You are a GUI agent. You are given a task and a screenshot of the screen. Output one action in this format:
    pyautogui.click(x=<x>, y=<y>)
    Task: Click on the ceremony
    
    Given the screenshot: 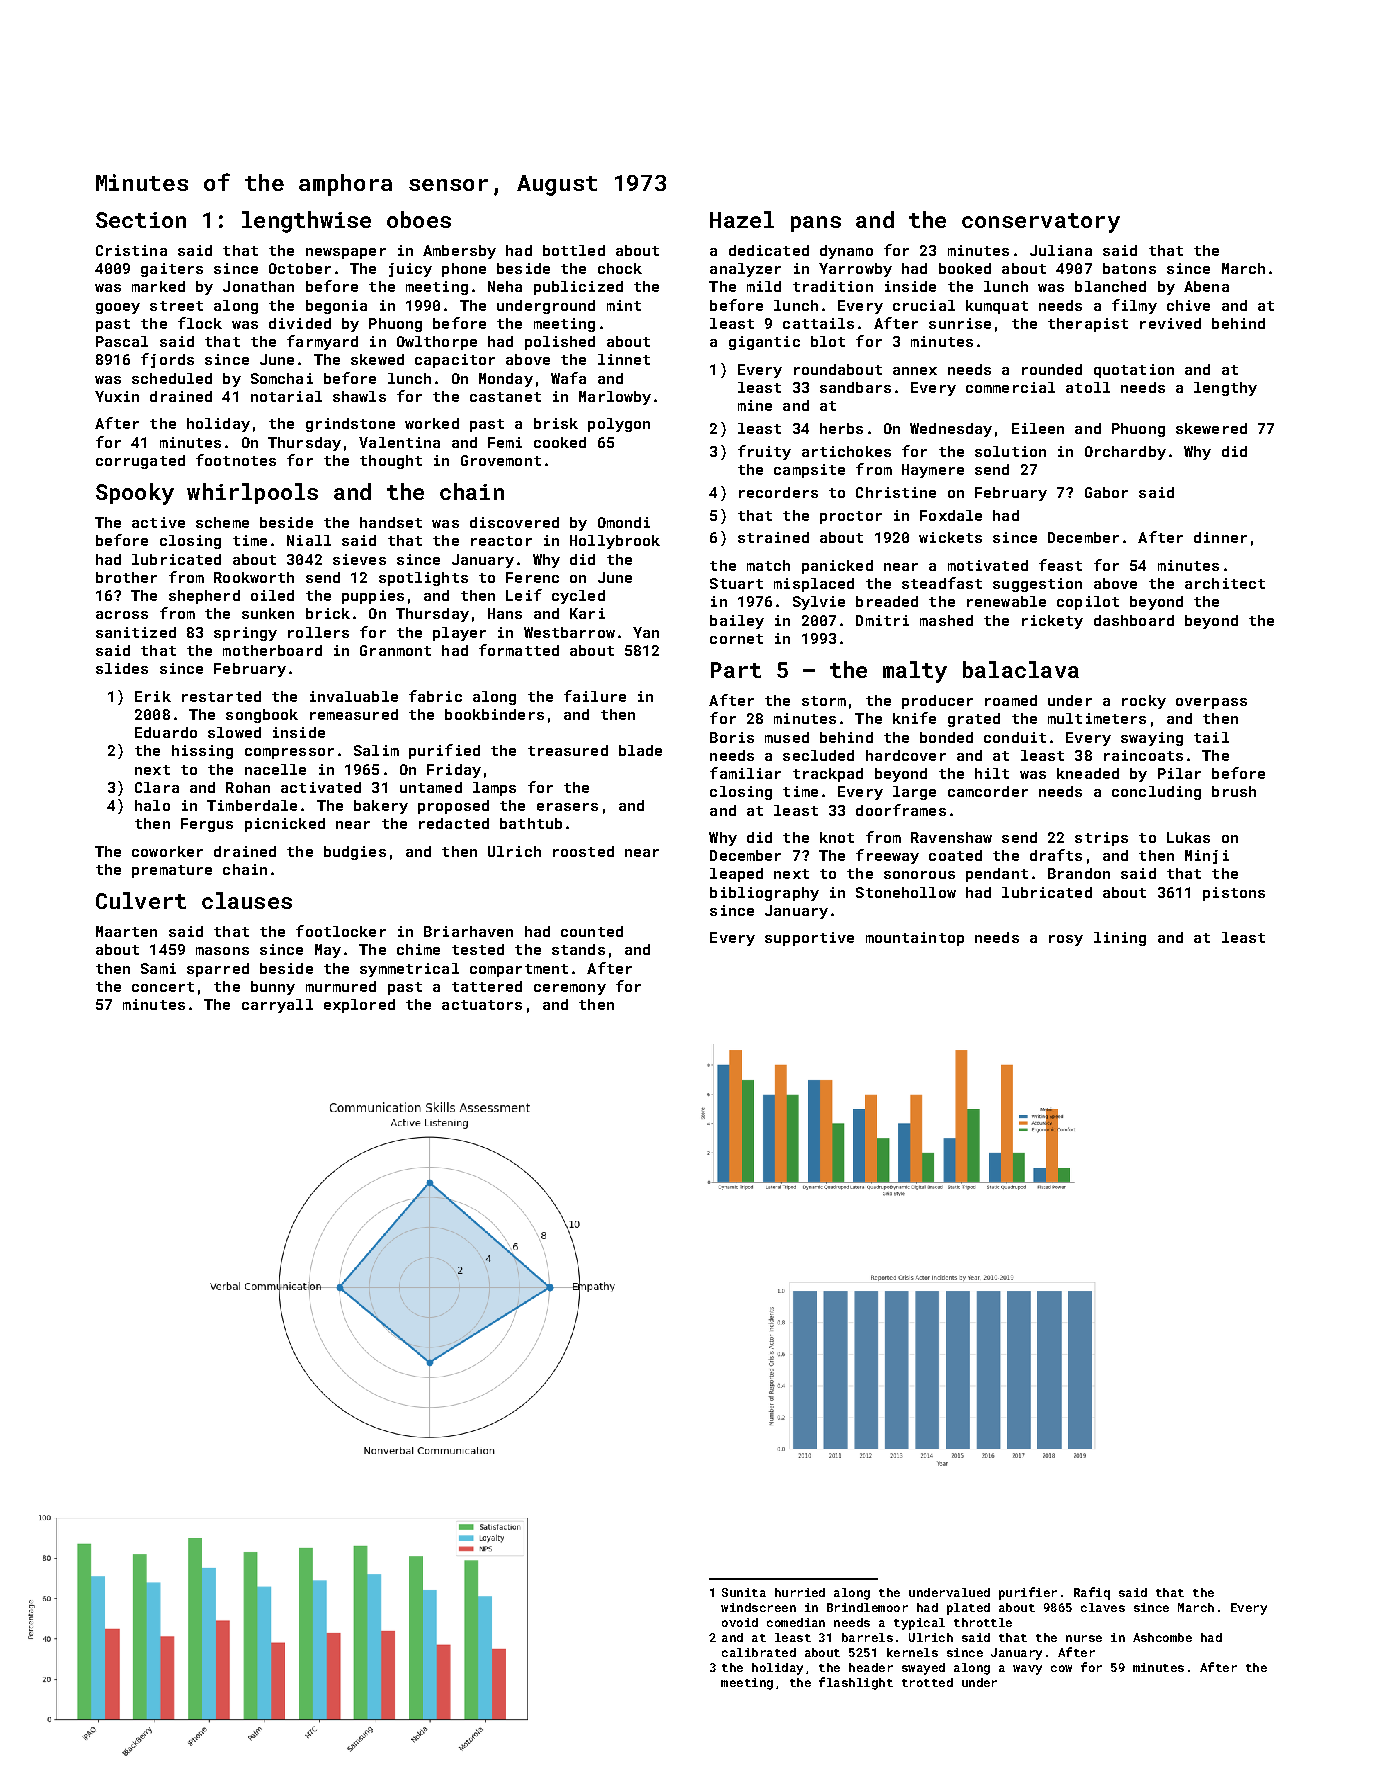 What is the action you would take?
    pyautogui.click(x=570, y=989)
